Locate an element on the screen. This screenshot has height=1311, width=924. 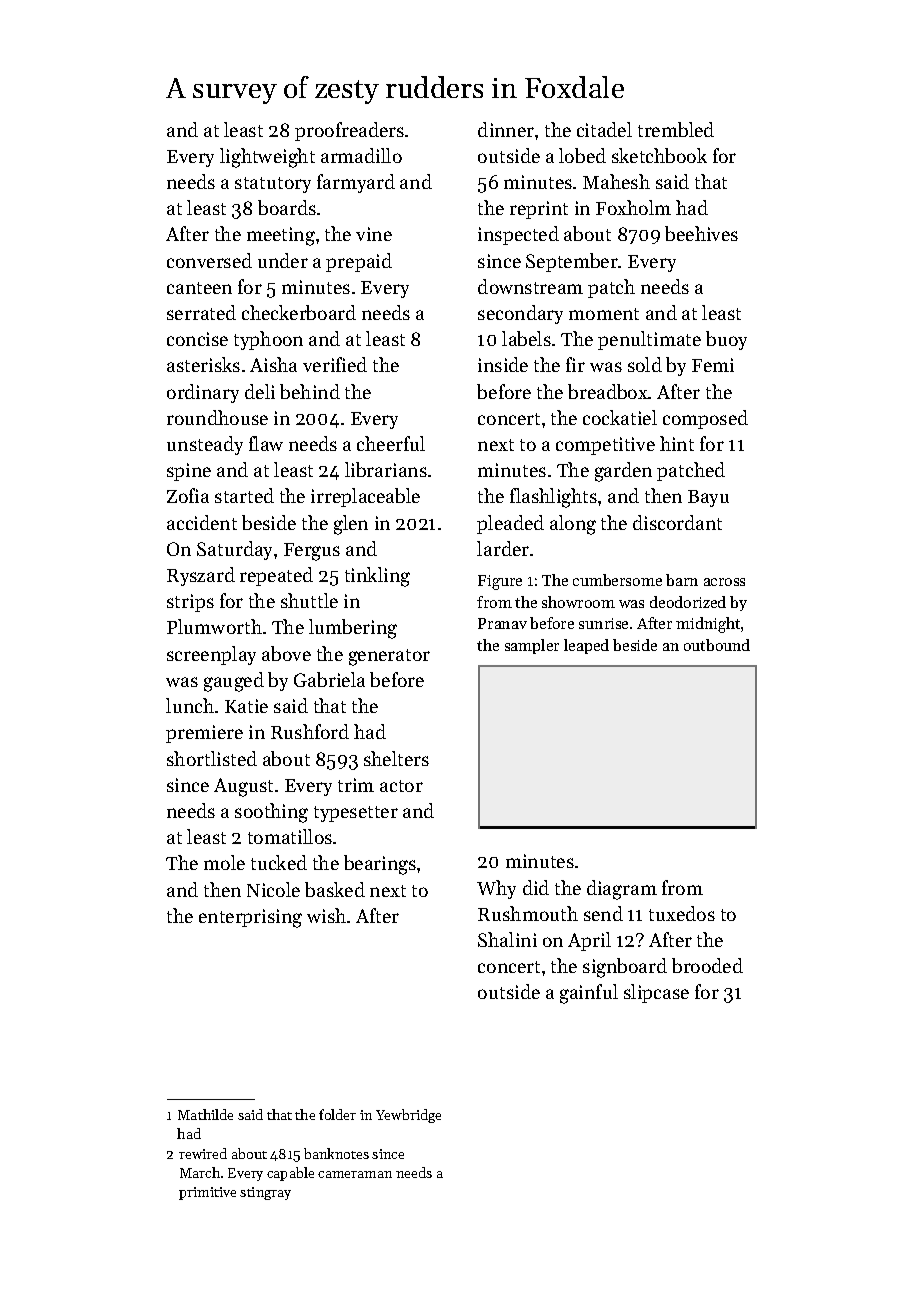
lightweight is located at coordinates (267, 158).
